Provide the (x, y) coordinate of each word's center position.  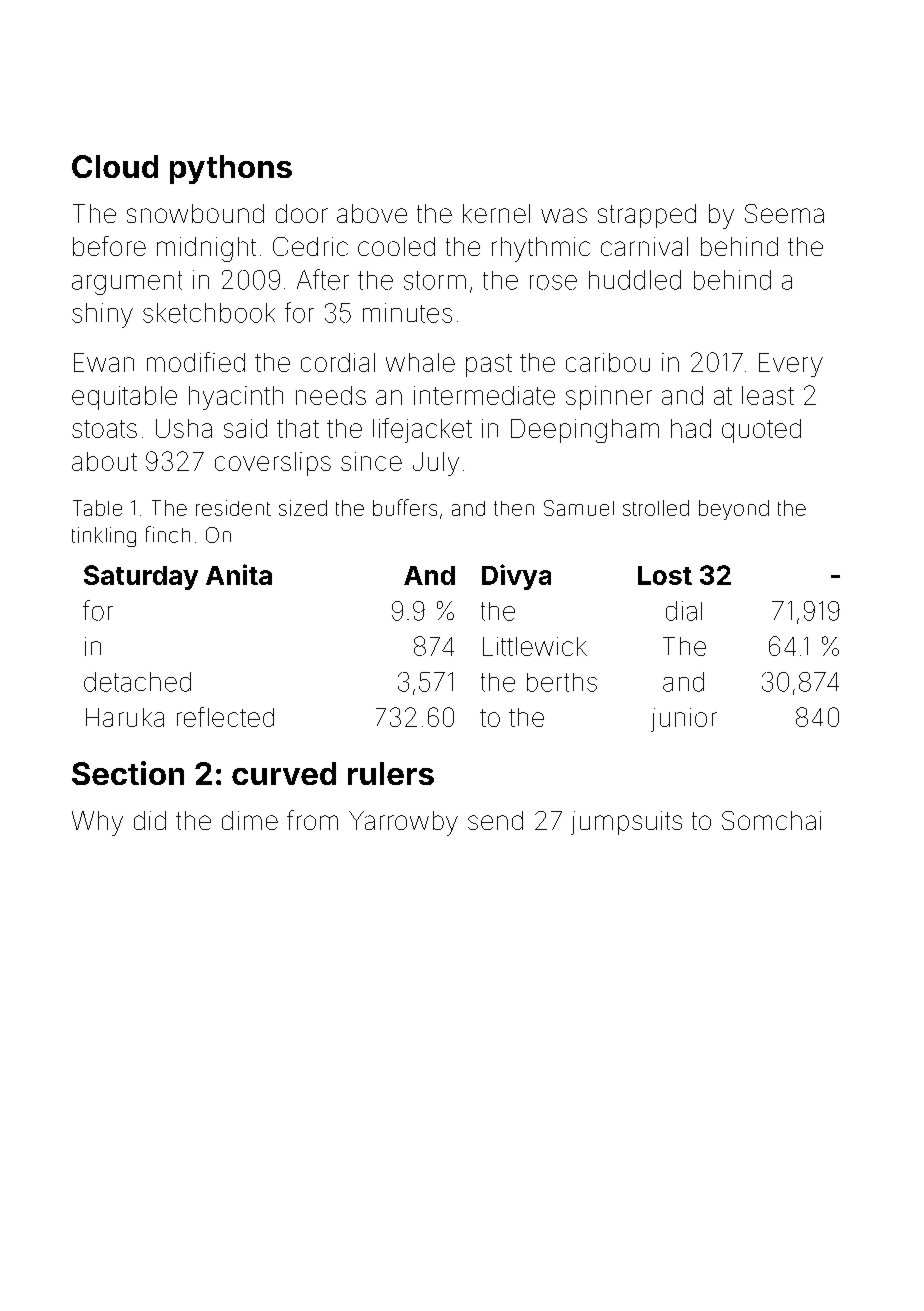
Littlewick (535, 646)
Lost (665, 575)
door (302, 213)
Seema (784, 213)
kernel (496, 213)
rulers (391, 773)
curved (284, 773)
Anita (239, 574)
